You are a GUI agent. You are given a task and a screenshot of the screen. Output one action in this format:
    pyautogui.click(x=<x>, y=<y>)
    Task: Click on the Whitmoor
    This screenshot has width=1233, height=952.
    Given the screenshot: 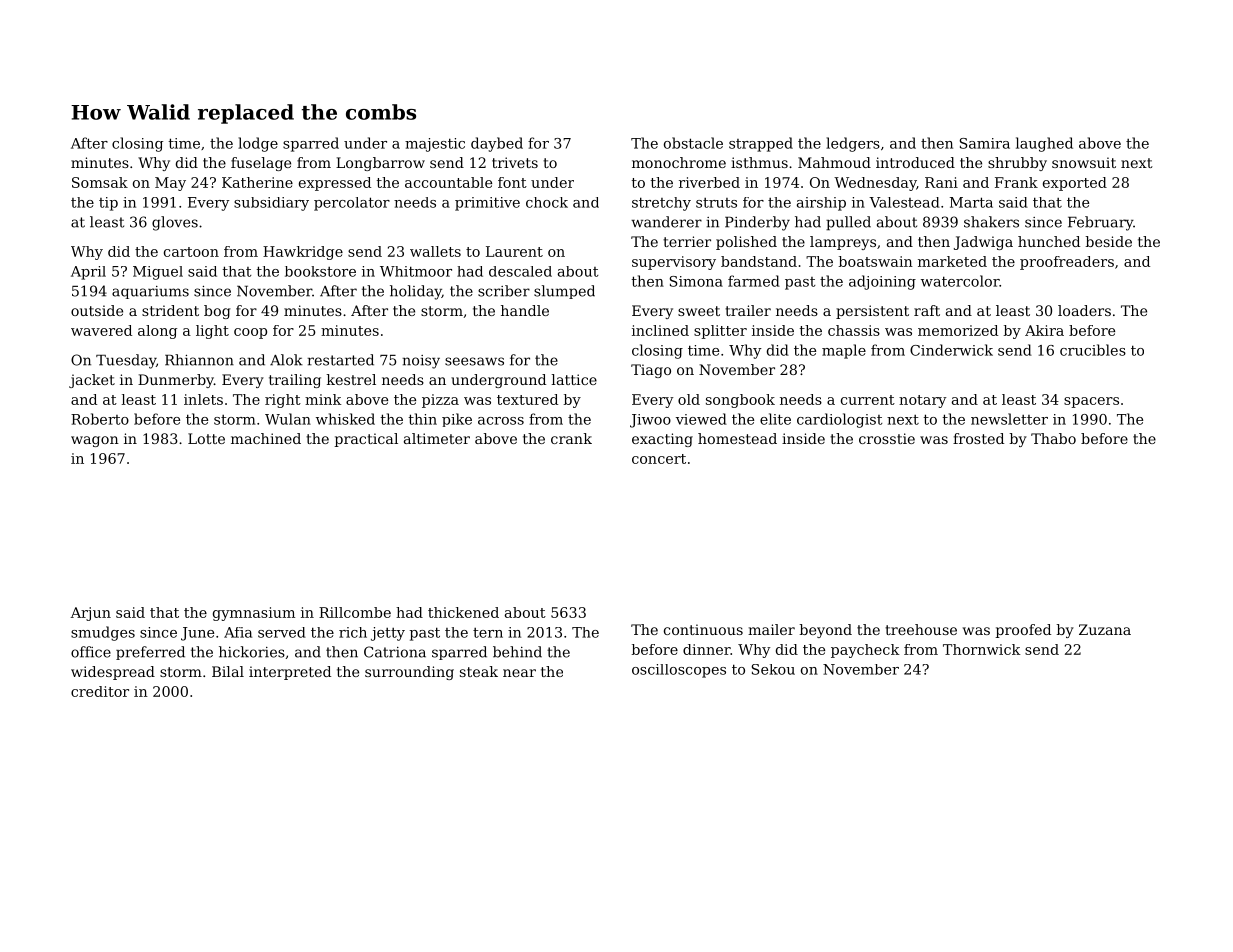 What is the action you would take?
    pyautogui.click(x=416, y=271)
